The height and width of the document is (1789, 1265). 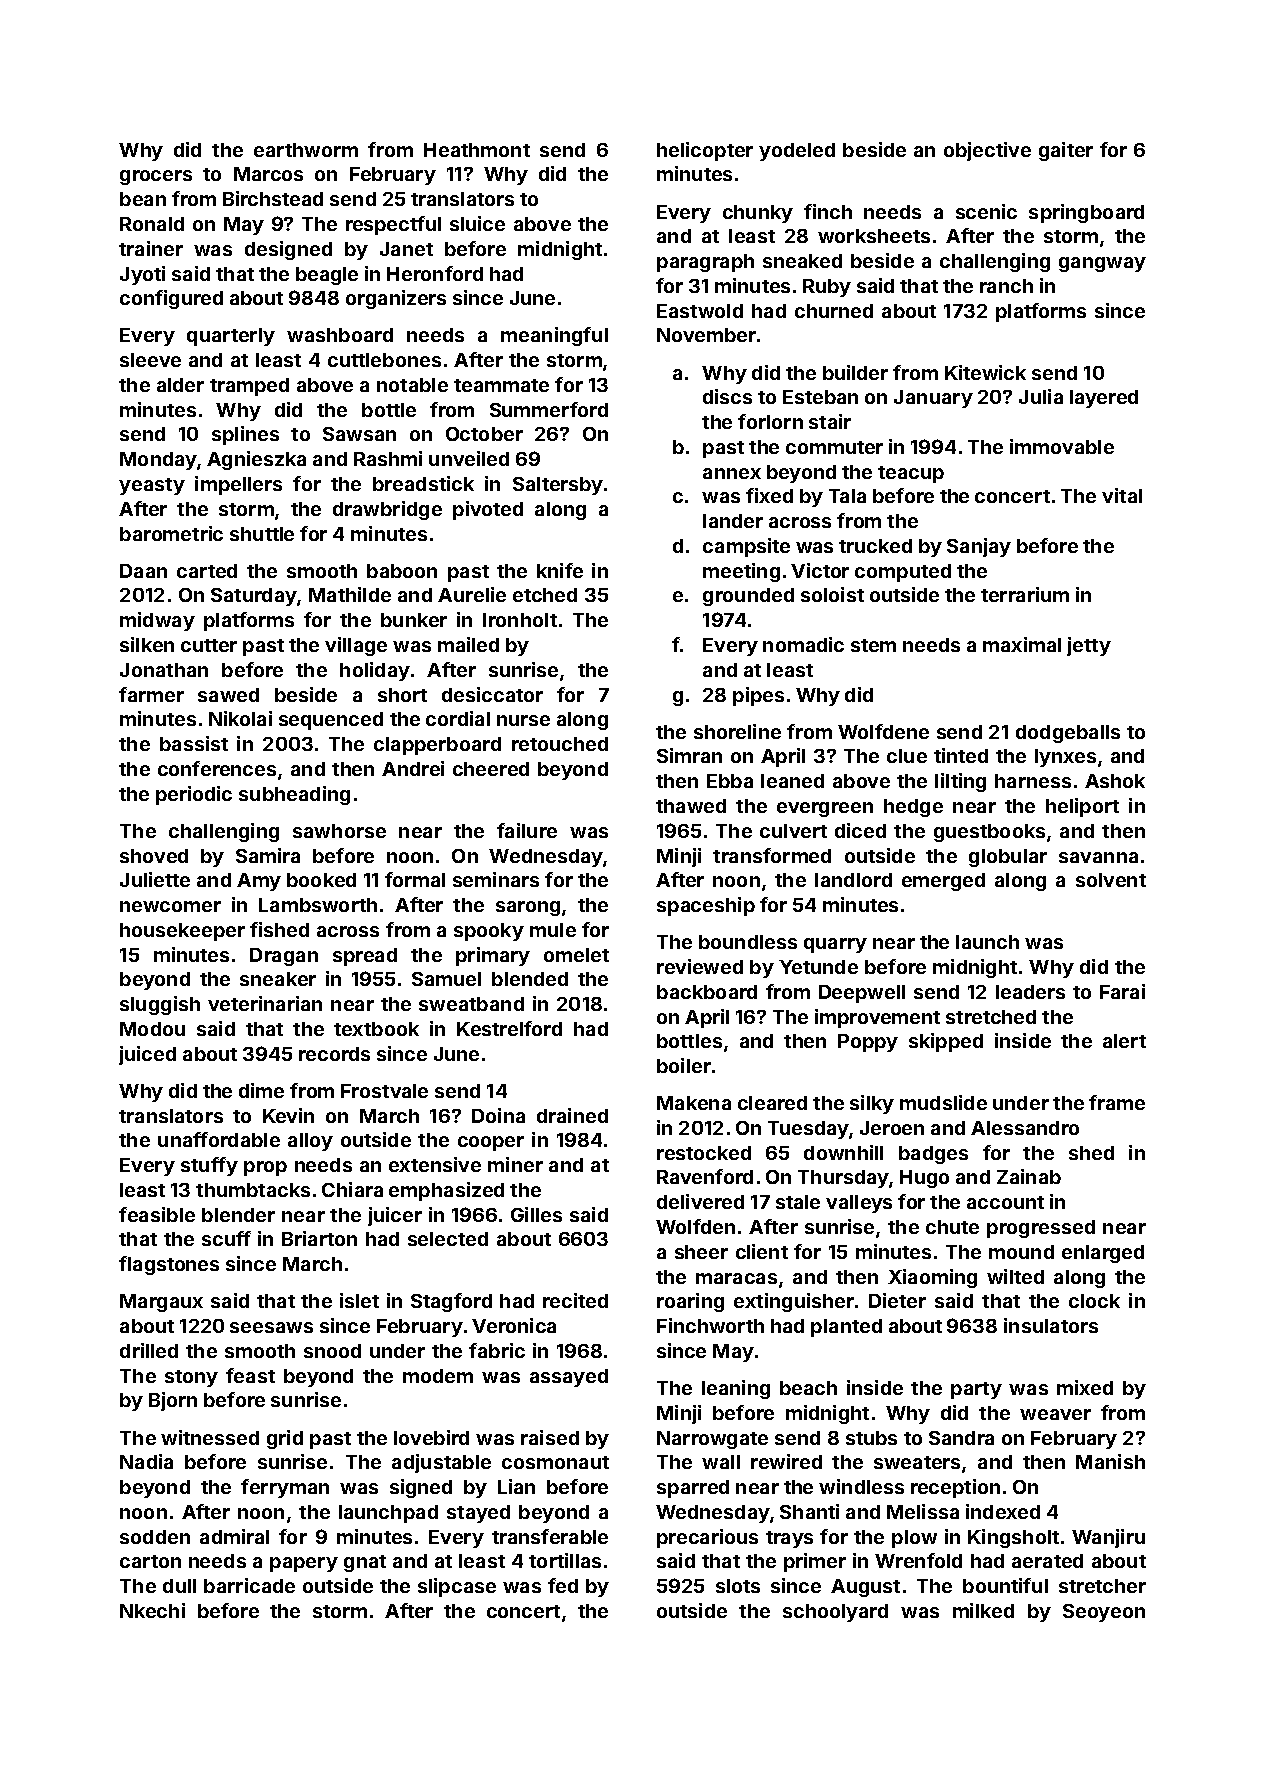 I want to click on globular, so click(x=1008, y=858).
